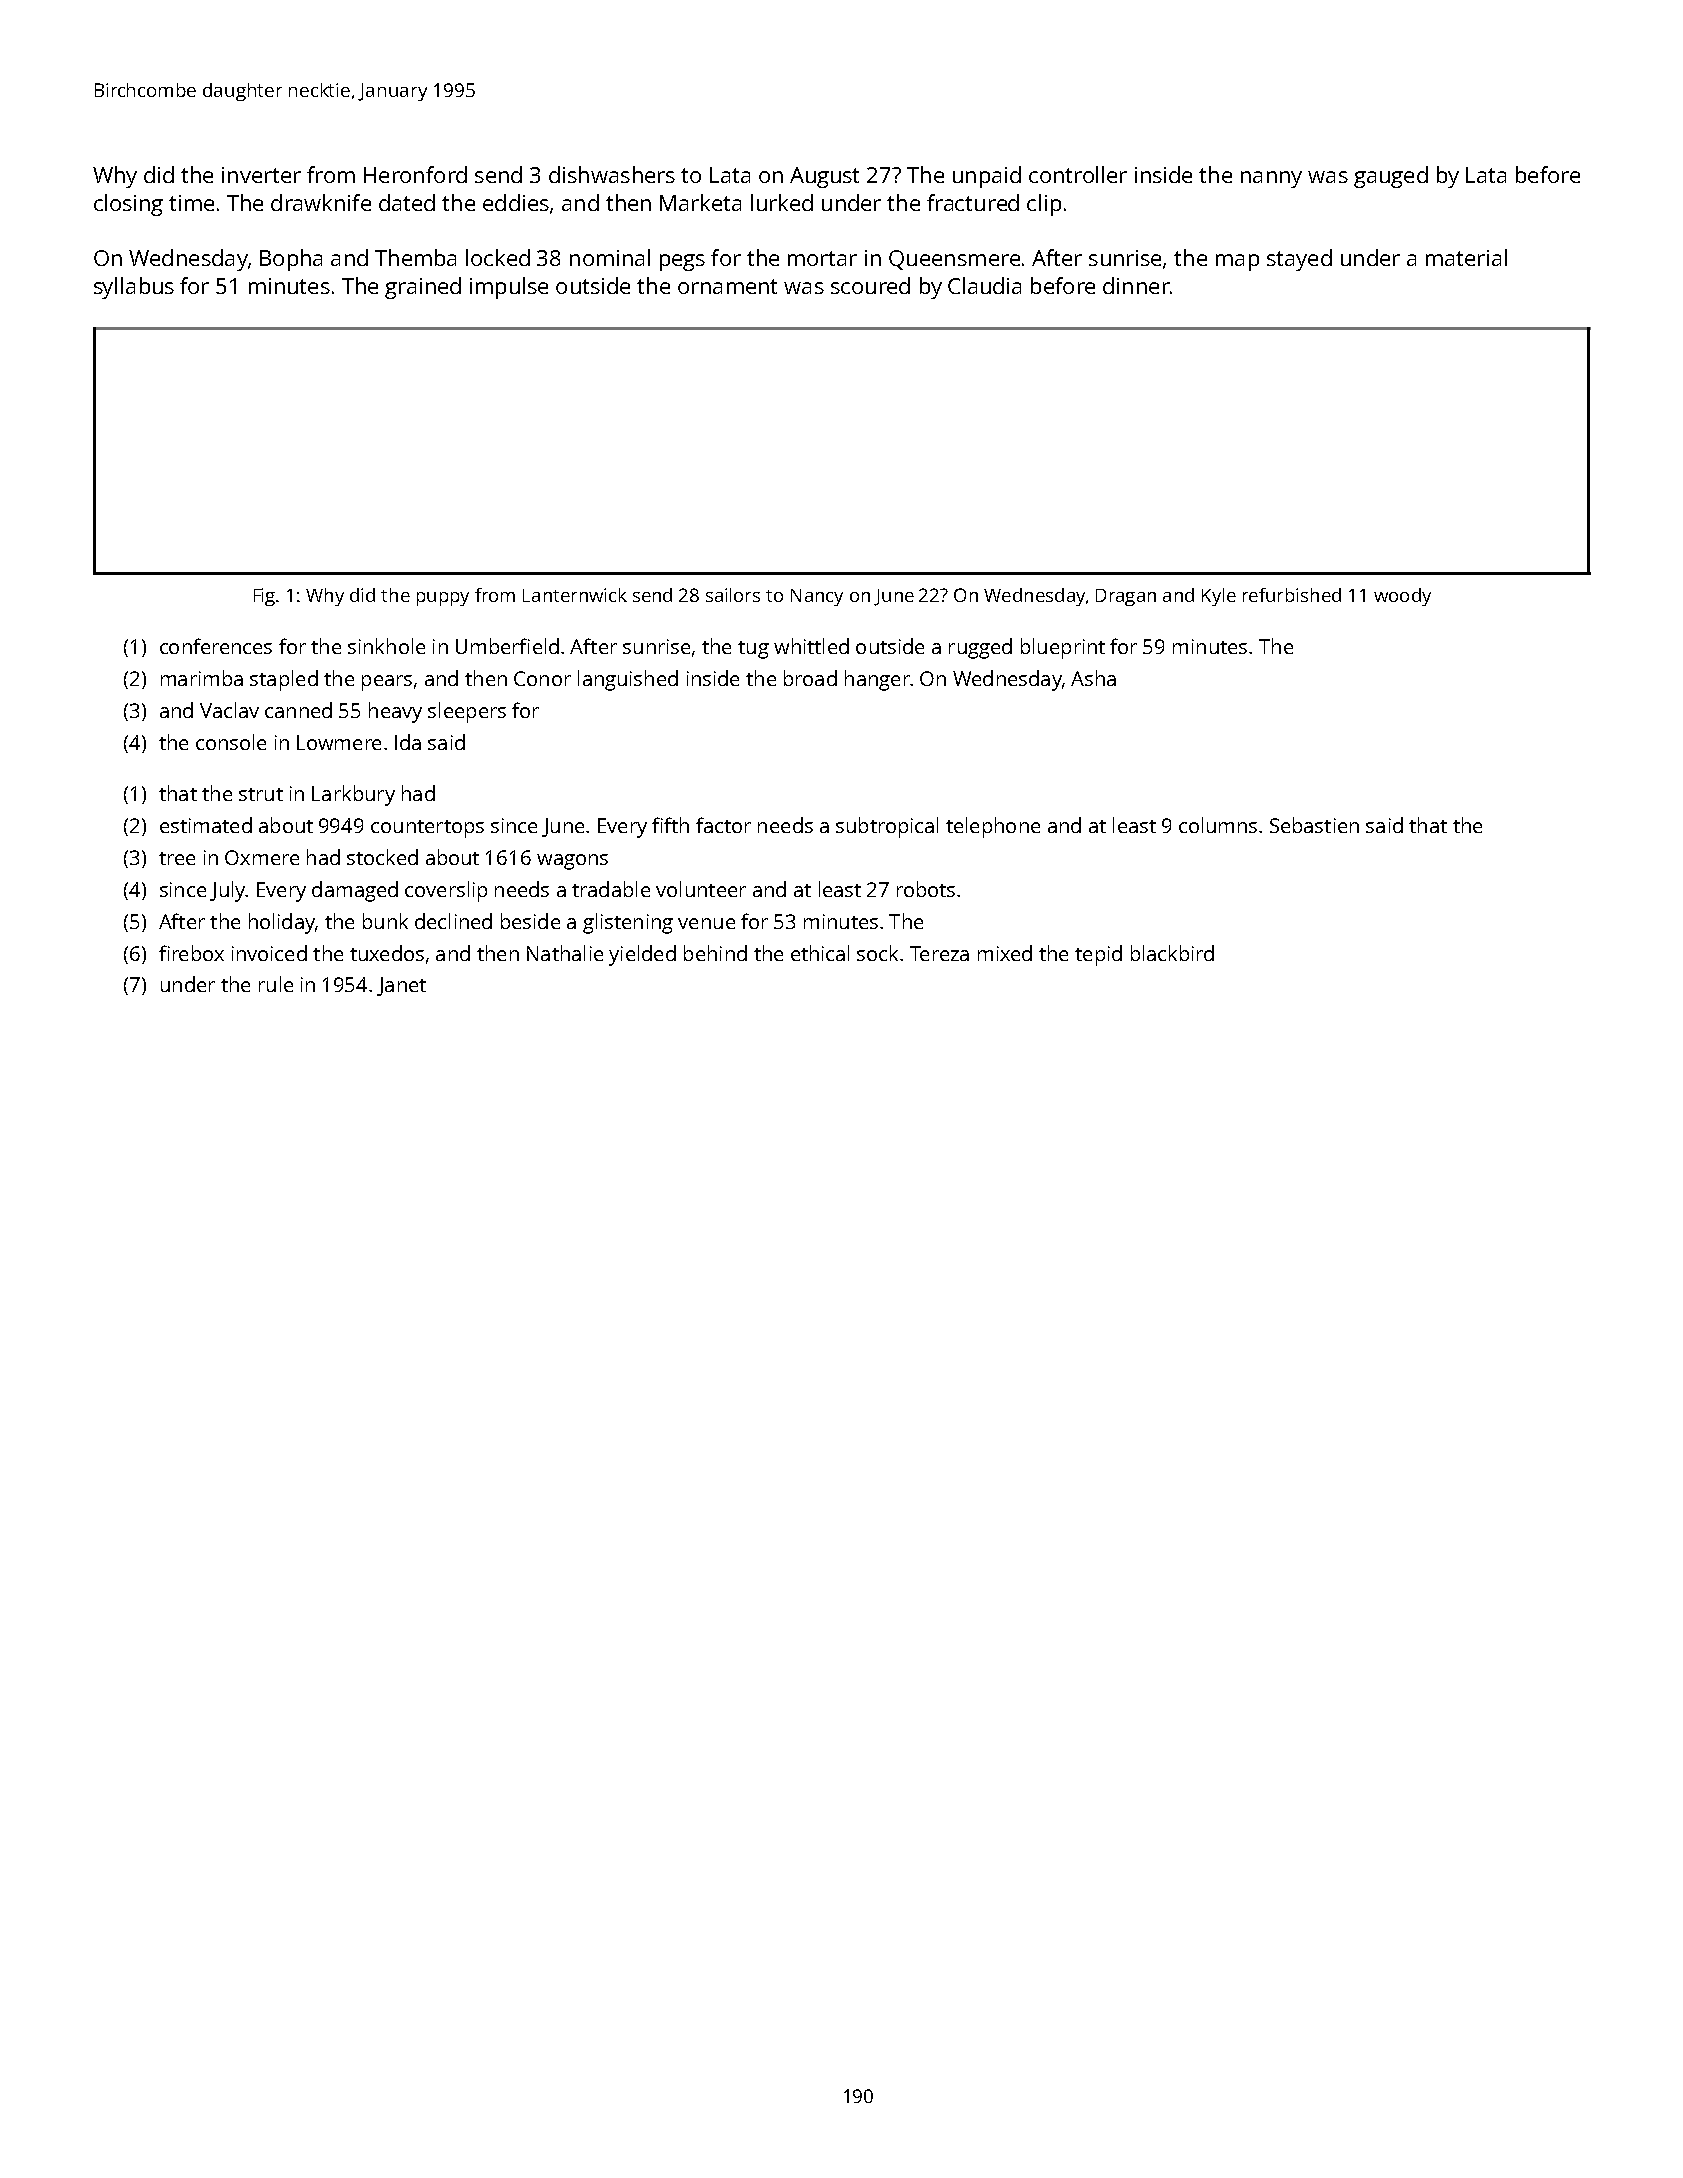 The image size is (1683, 2178). I want to click on puppy, so click(443, 599).
